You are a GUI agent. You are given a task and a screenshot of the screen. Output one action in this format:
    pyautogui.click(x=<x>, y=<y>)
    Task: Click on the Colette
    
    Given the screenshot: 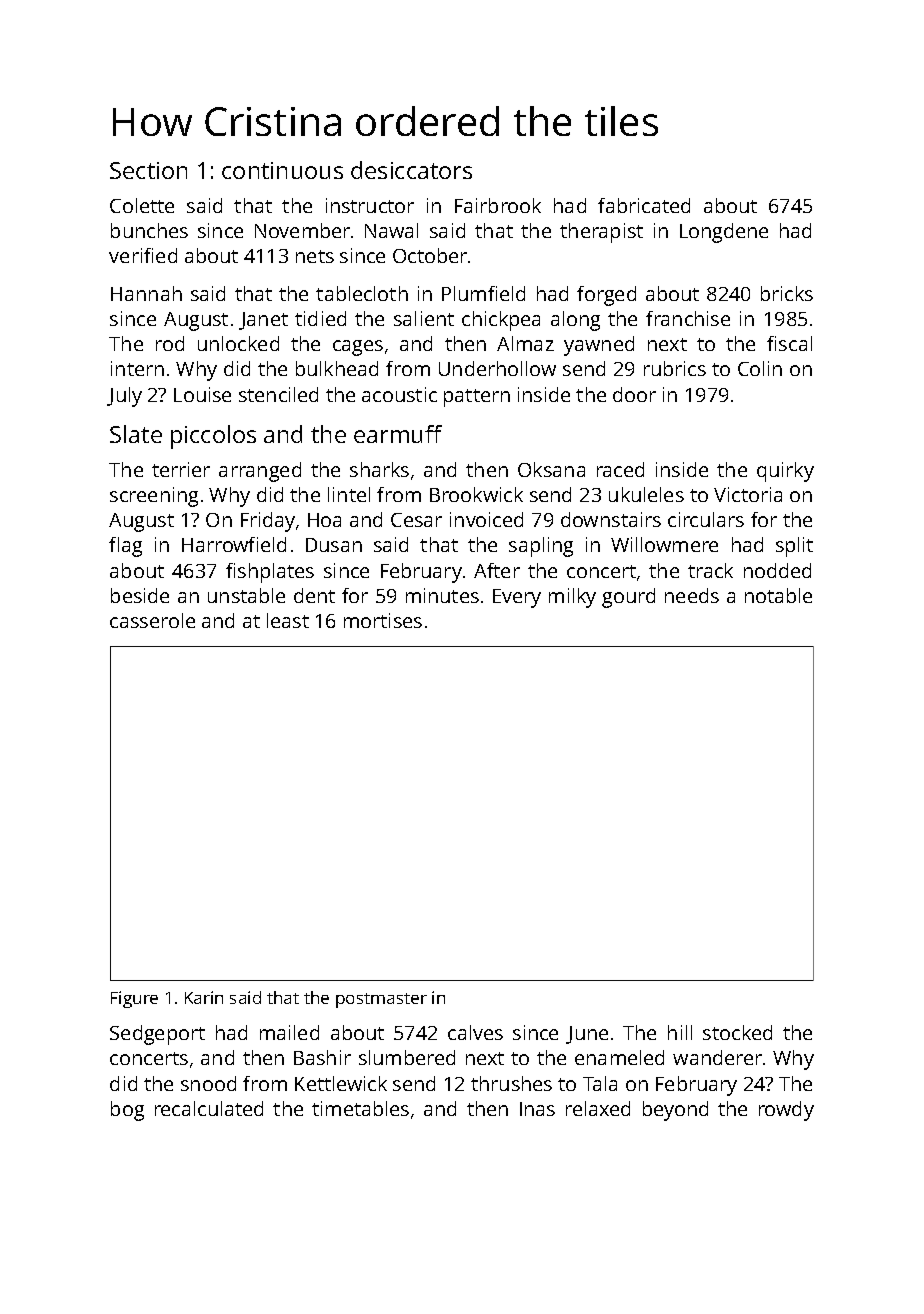 What is the action you would take?
    pyautogui.click(x=142, y=205)
